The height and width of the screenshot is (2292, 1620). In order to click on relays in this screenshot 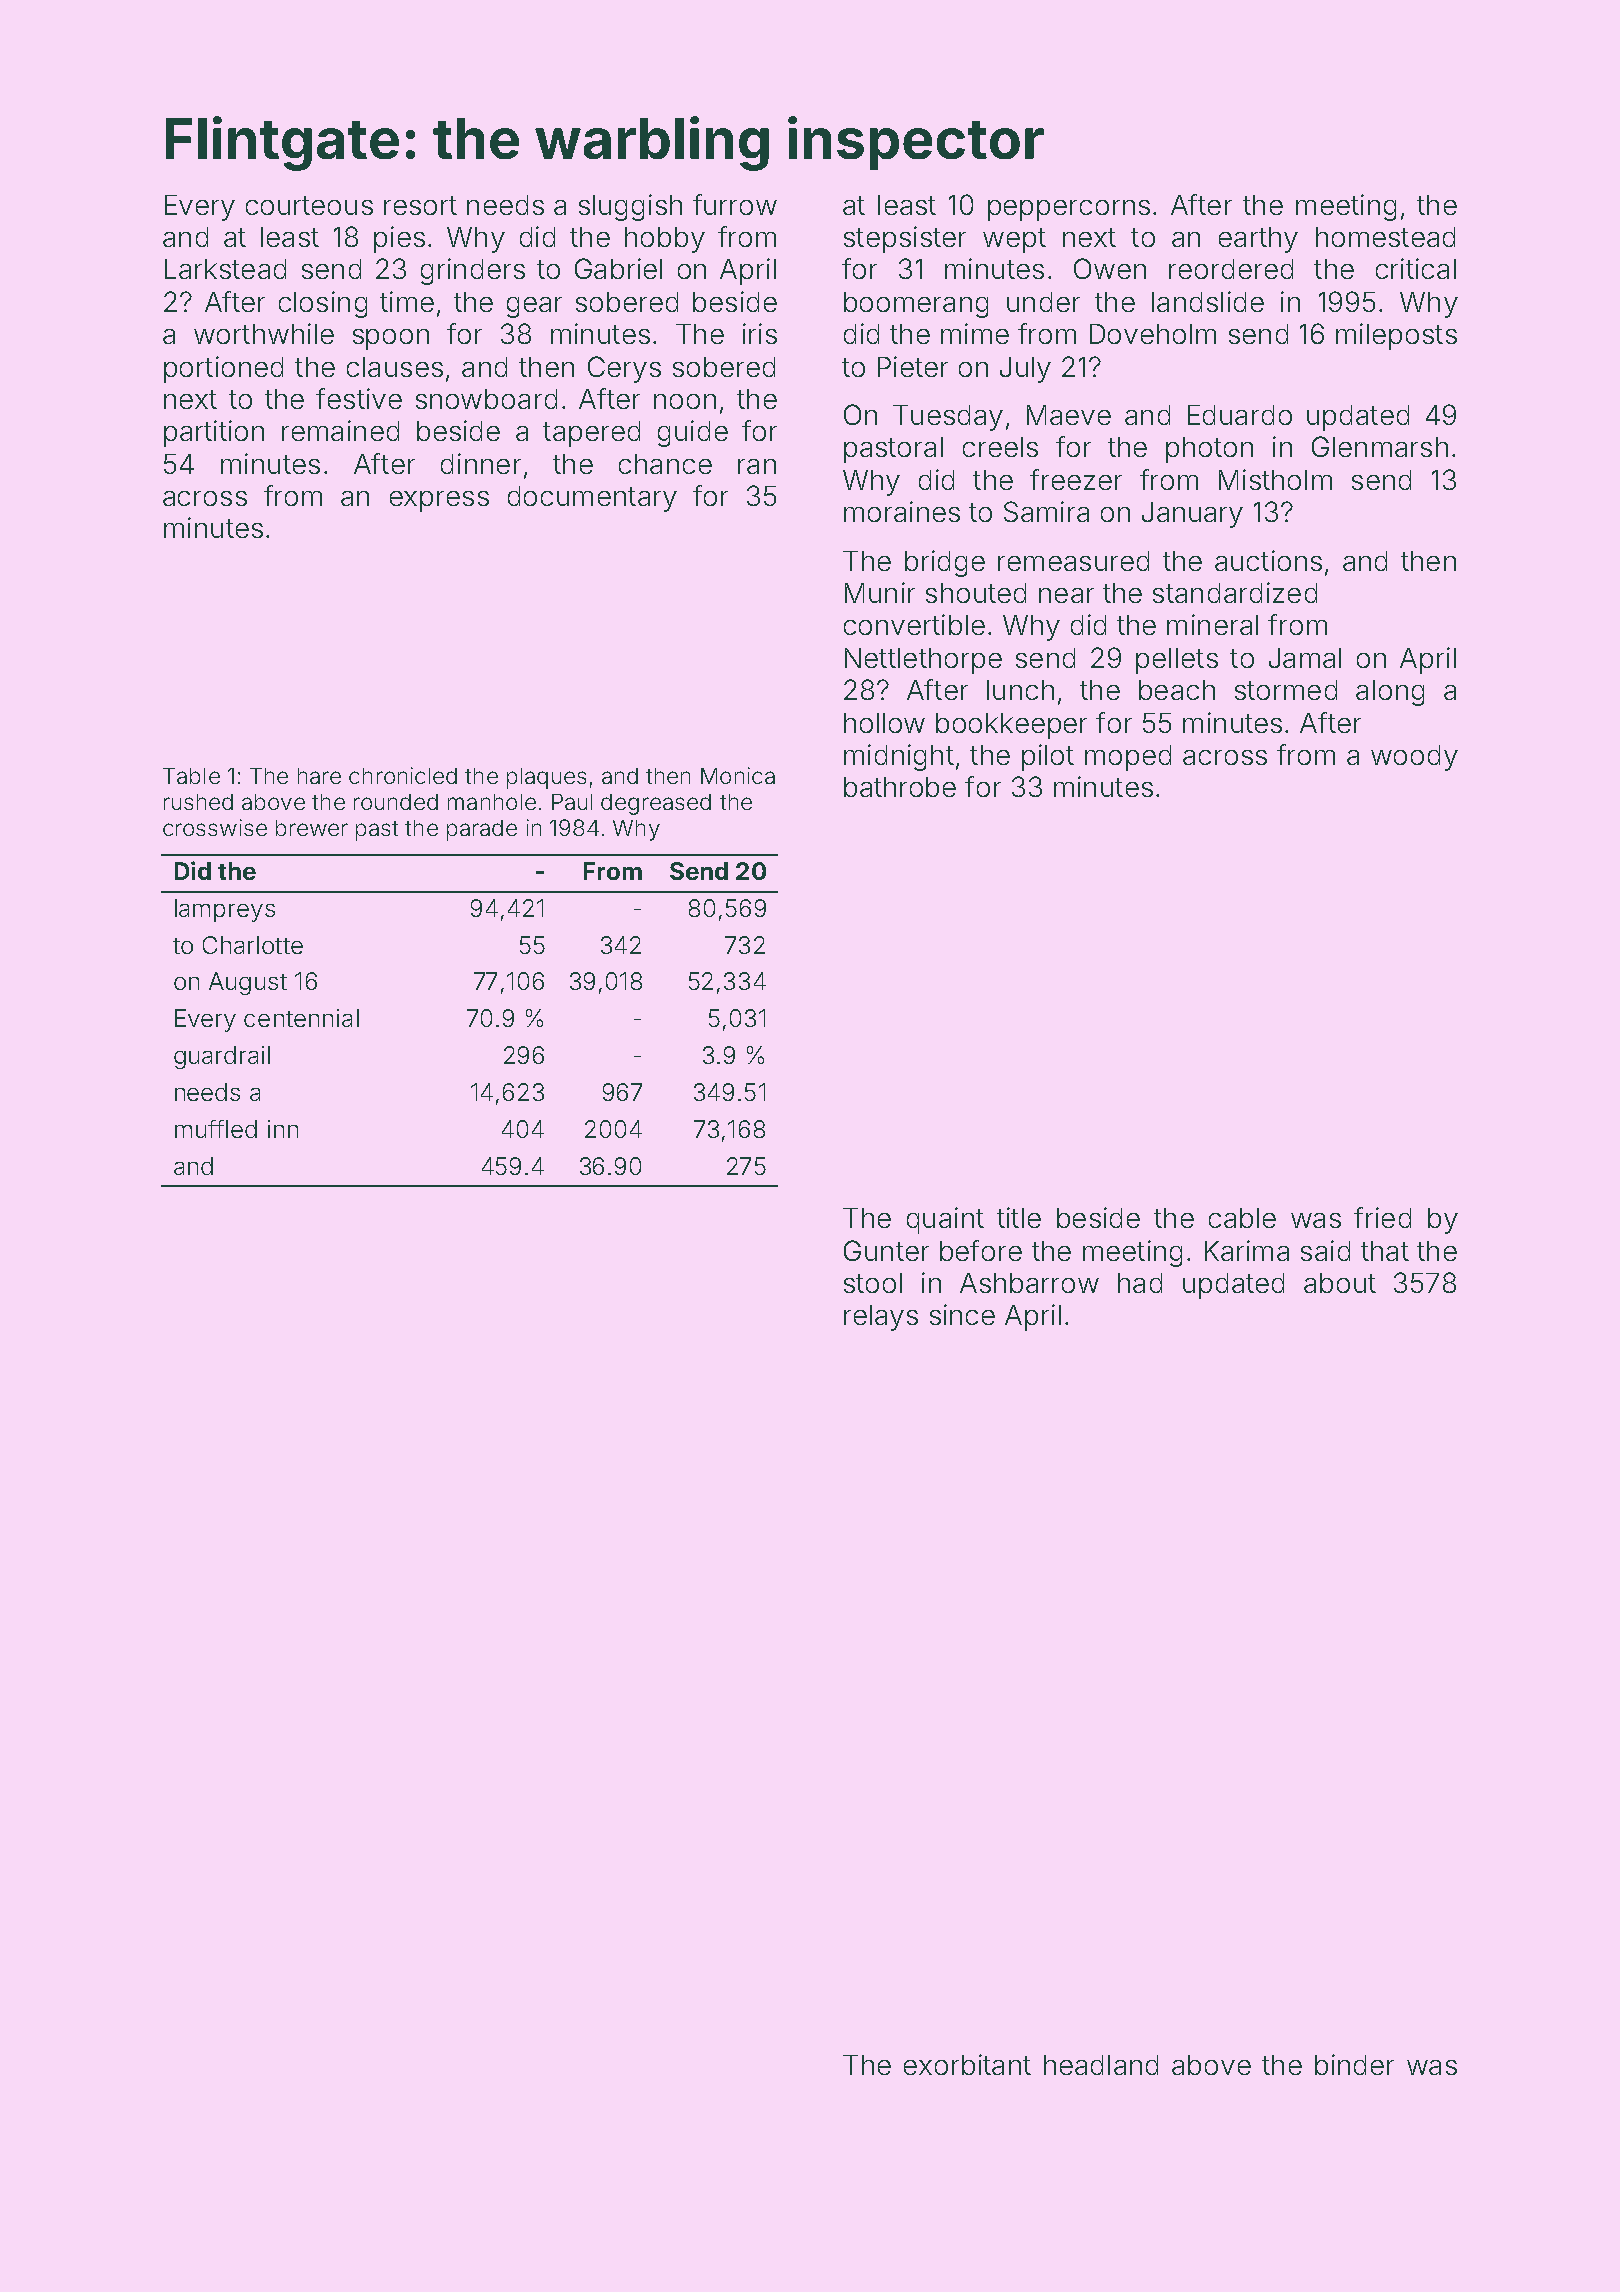, I will do `click(881, 1318)`.
